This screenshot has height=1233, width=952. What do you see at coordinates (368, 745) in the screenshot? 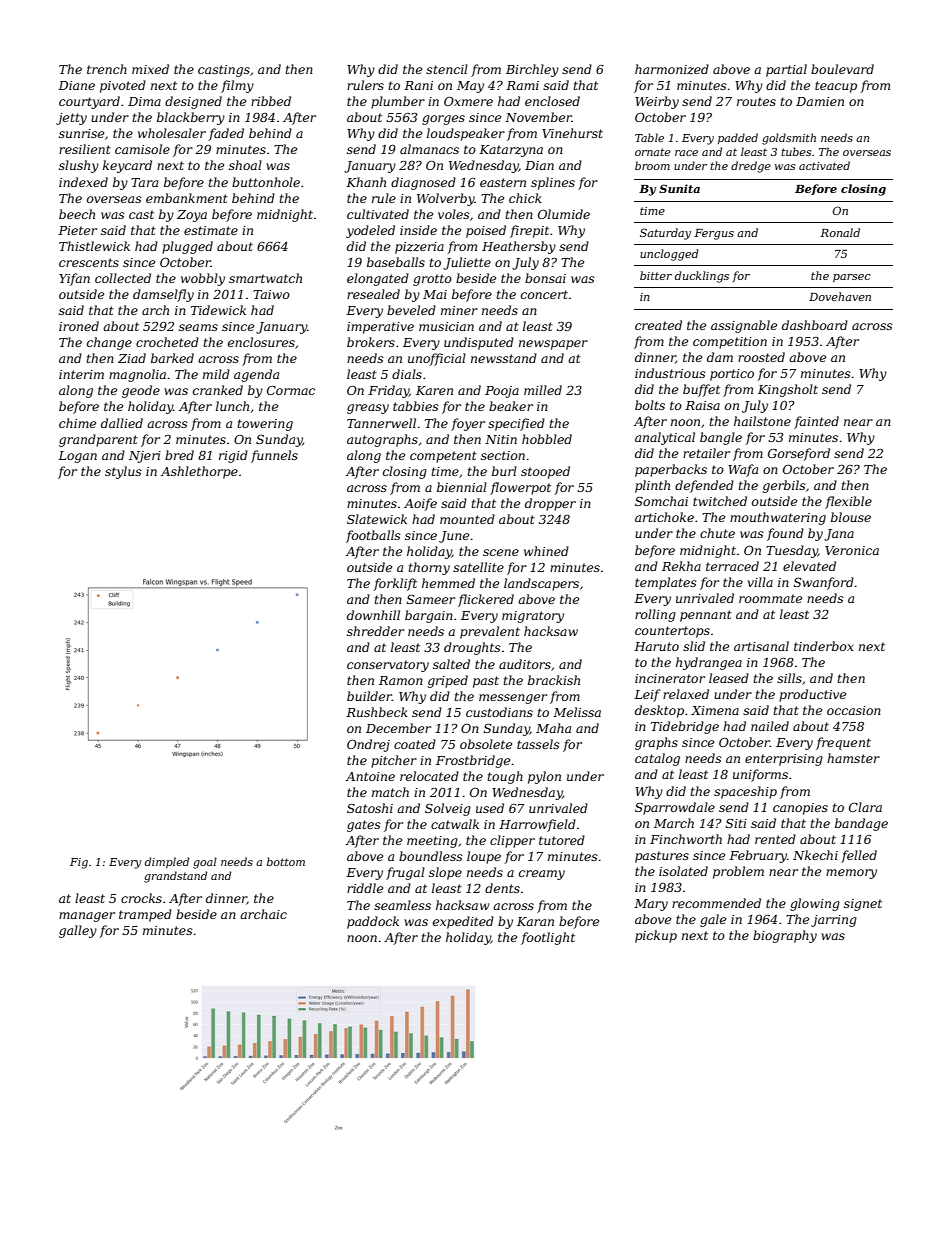
I see `Ondrej` at bounding box center [368, 745].
